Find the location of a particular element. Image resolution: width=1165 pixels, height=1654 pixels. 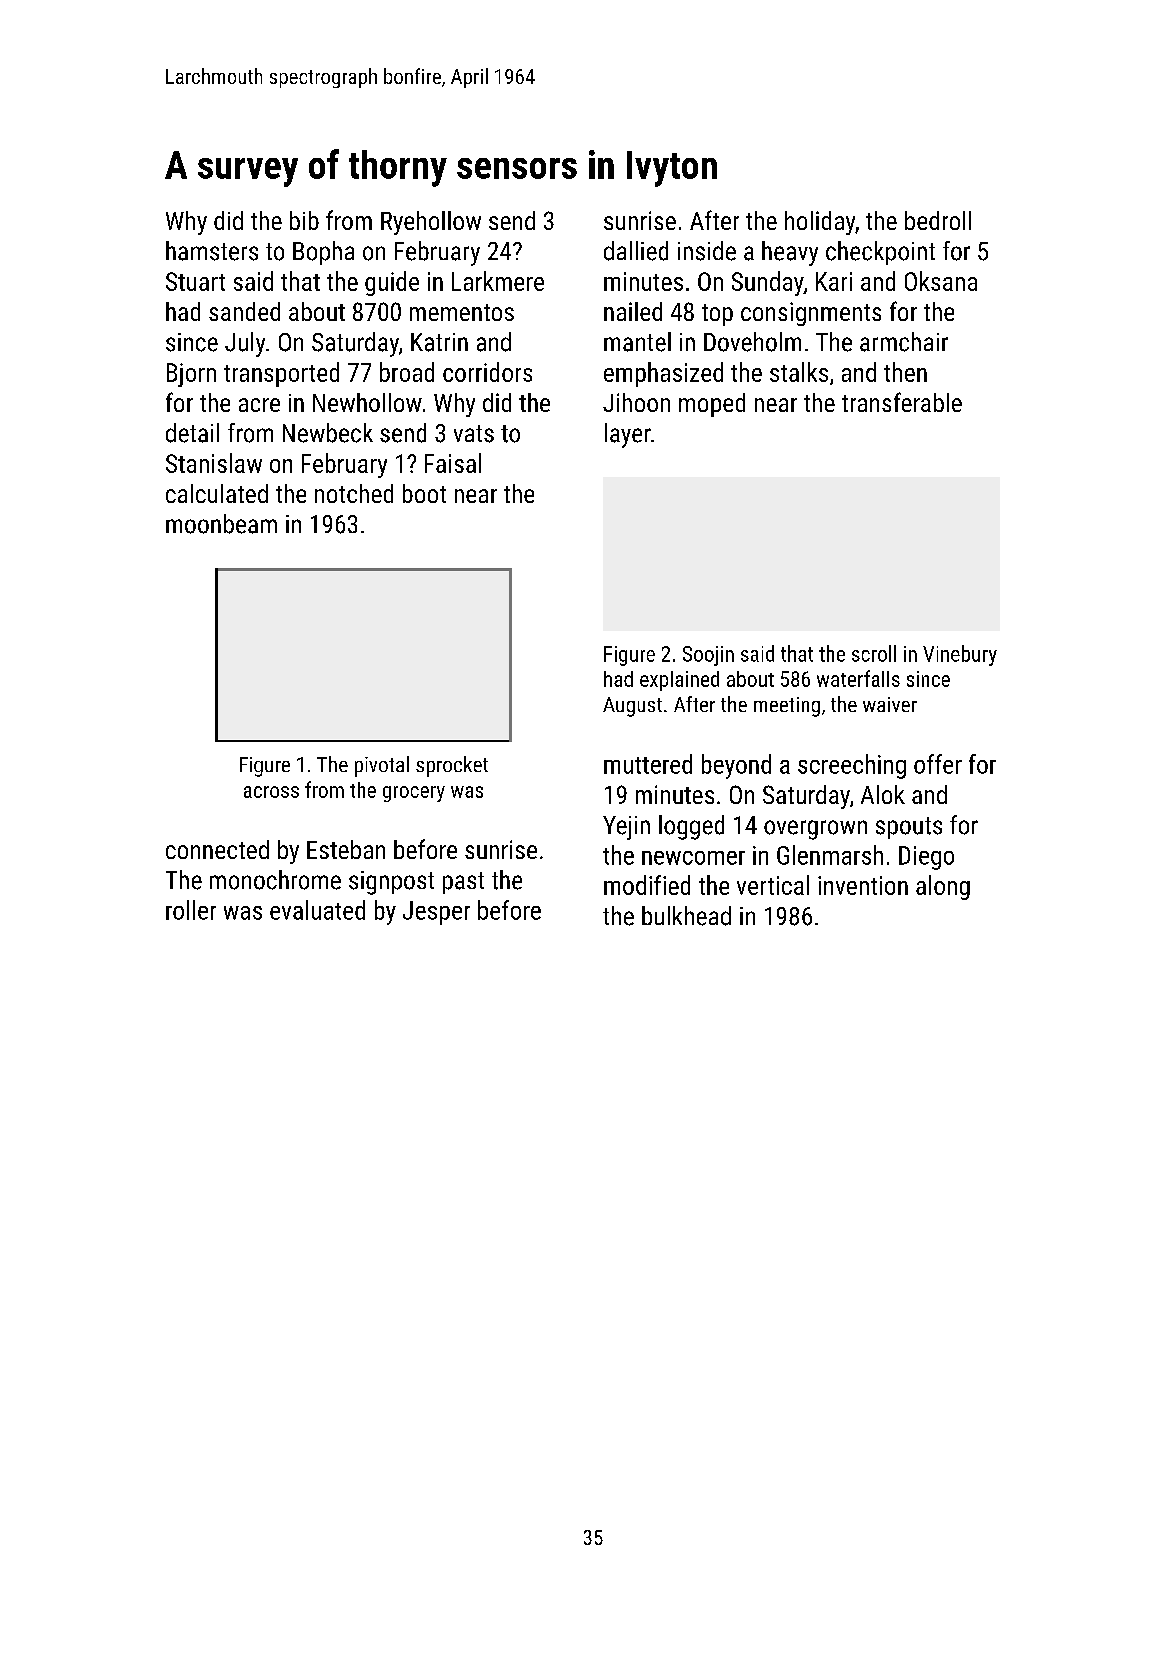

across is located at coordinates (271, 792).
